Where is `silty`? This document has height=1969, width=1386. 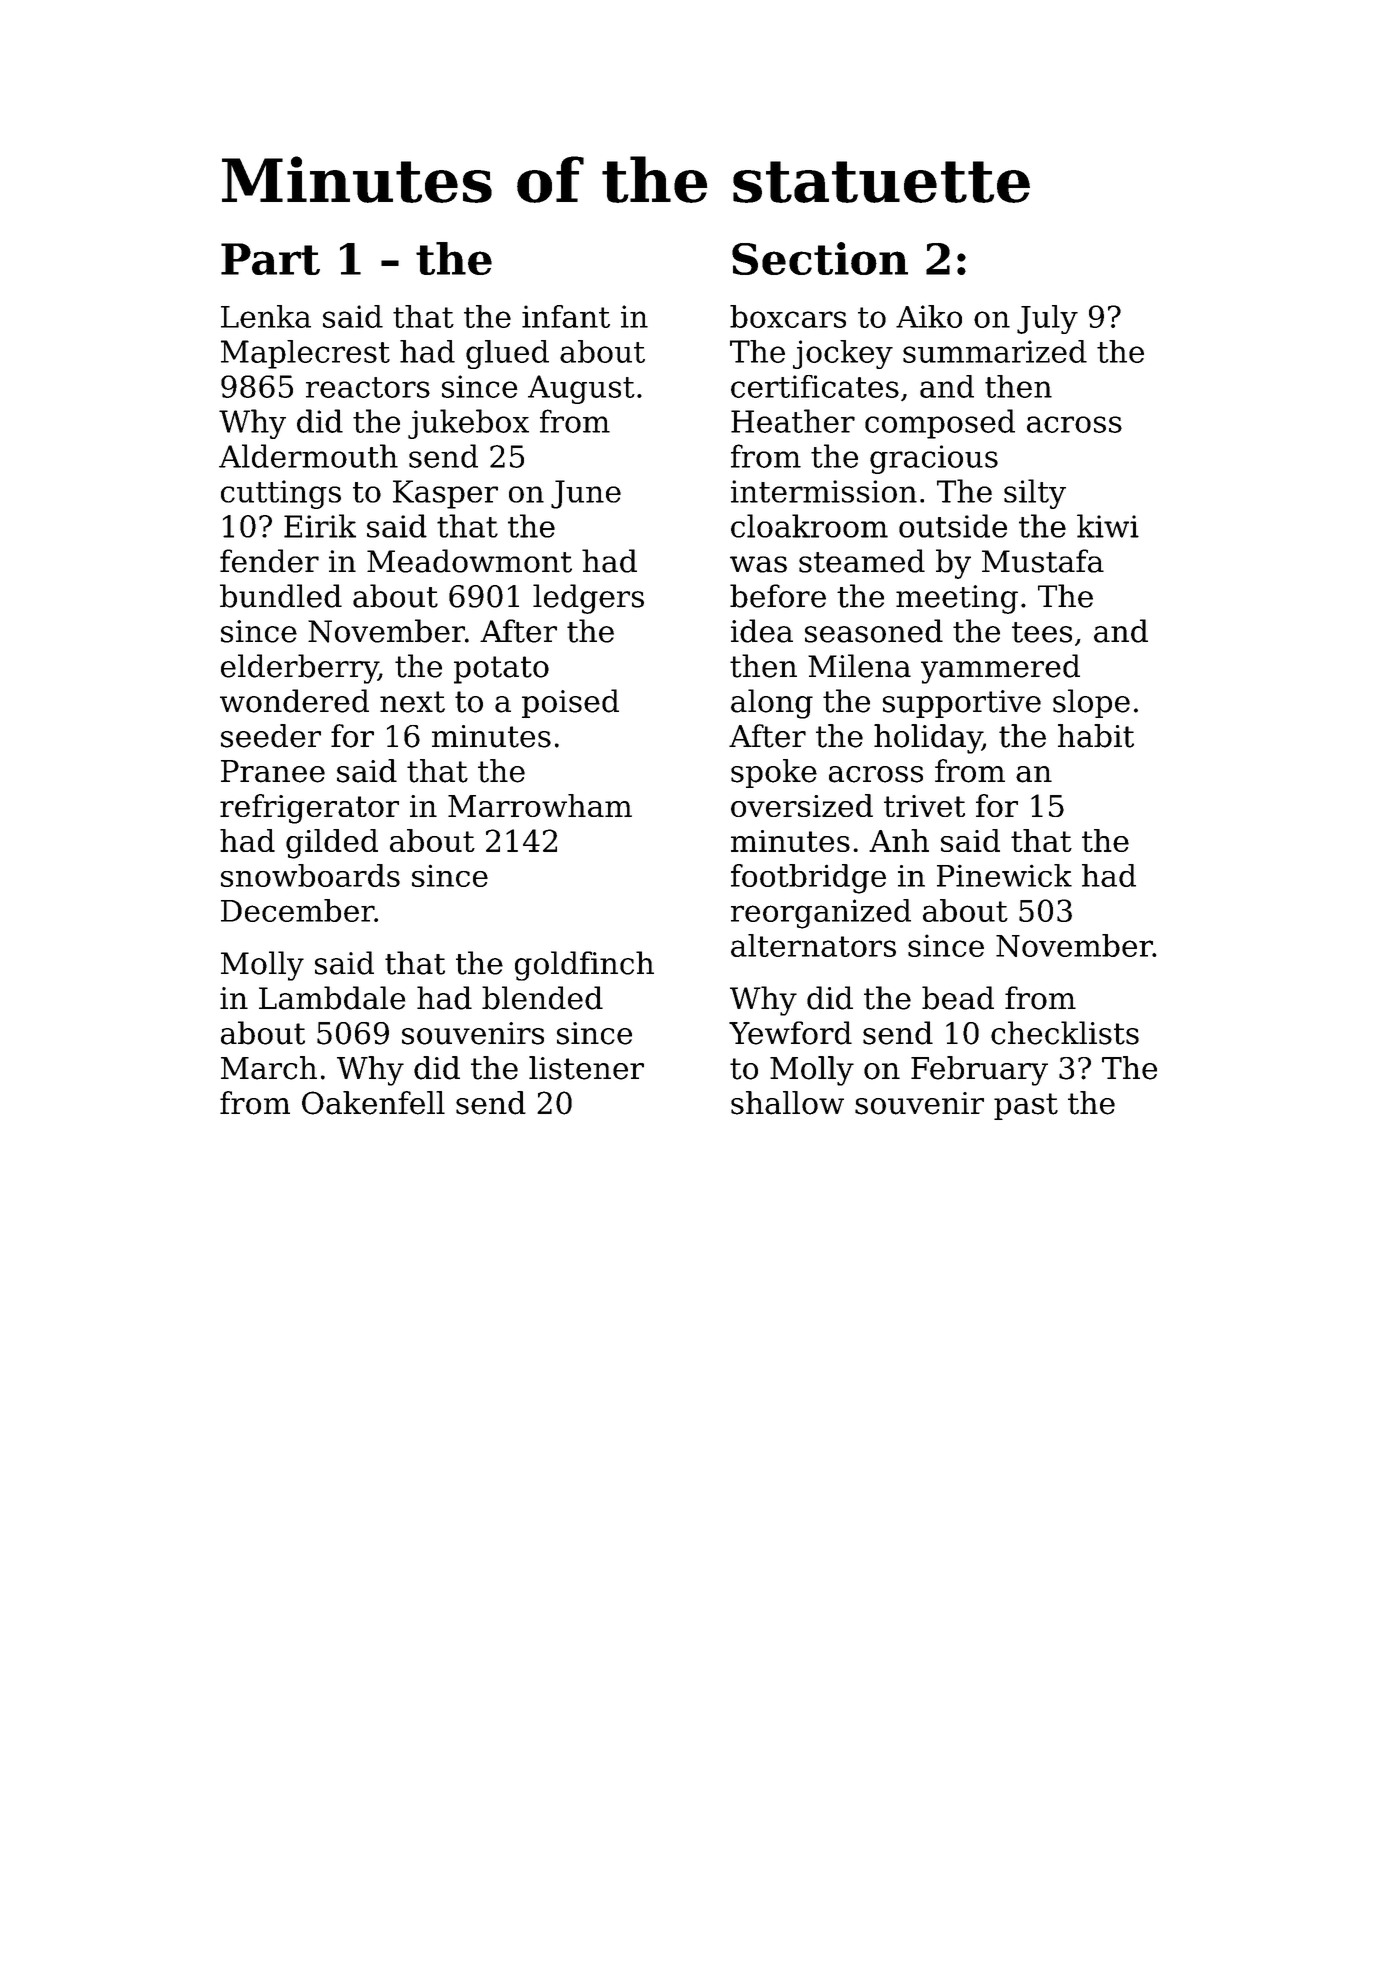
silty is located at coordinates (1035, 494).
